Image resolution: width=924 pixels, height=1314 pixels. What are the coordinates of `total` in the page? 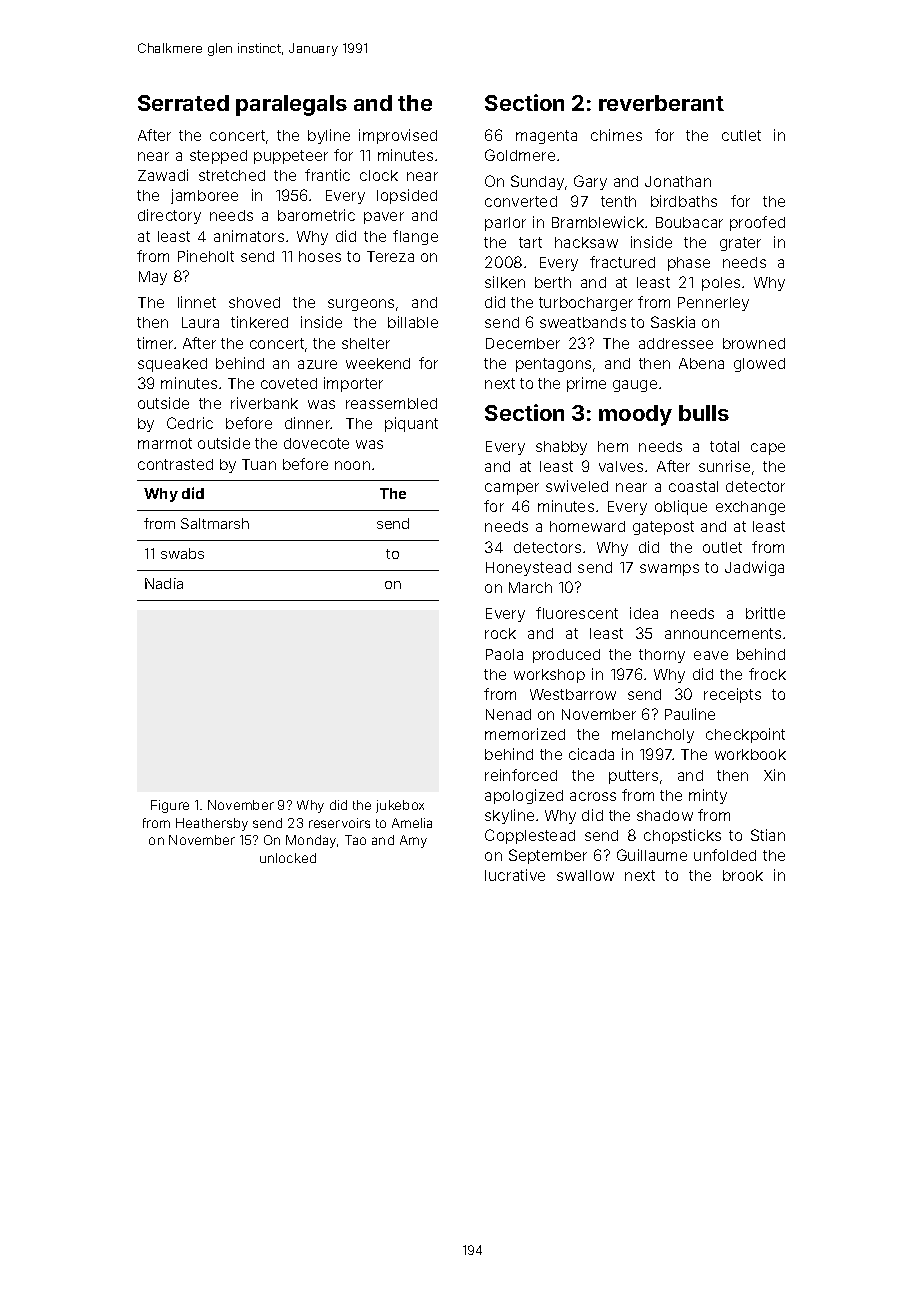 It's located at (724, 446).
